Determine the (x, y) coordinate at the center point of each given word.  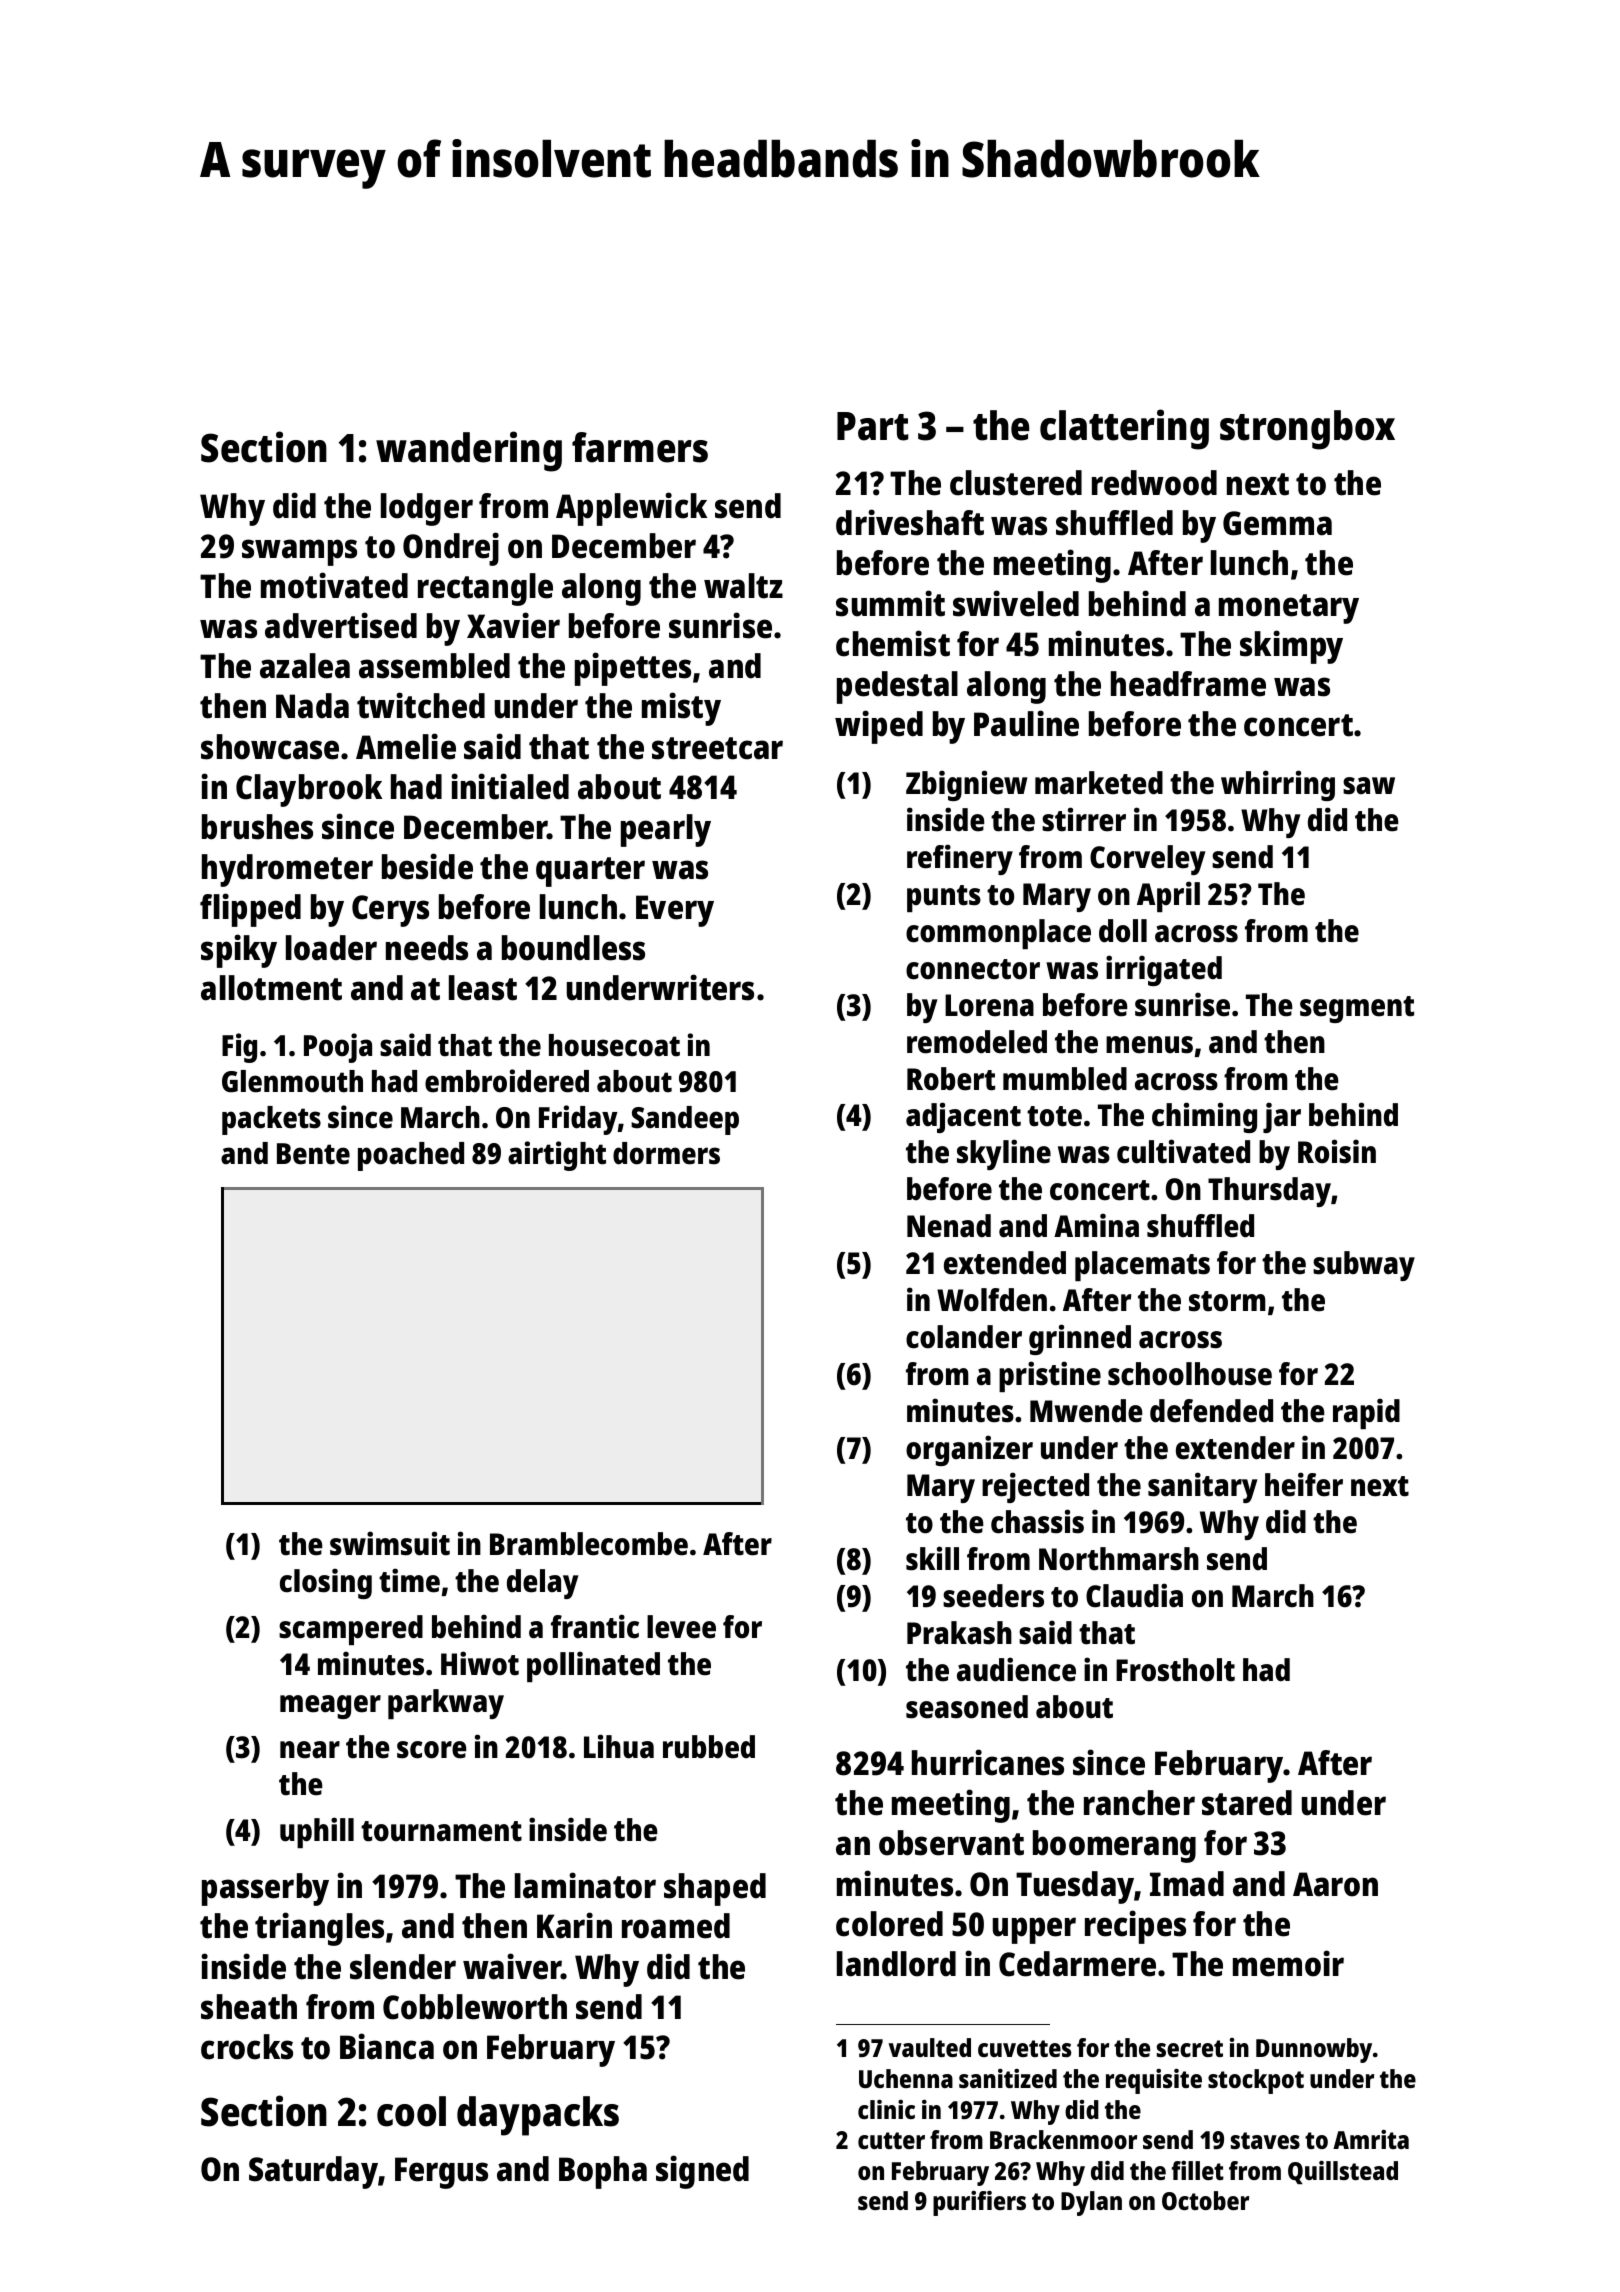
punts (944, 898)
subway (1364, 1266)
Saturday (313, 2172)
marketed (1099, 783)
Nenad (949, 1226)
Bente (313, 1154)
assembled (434, 666)
